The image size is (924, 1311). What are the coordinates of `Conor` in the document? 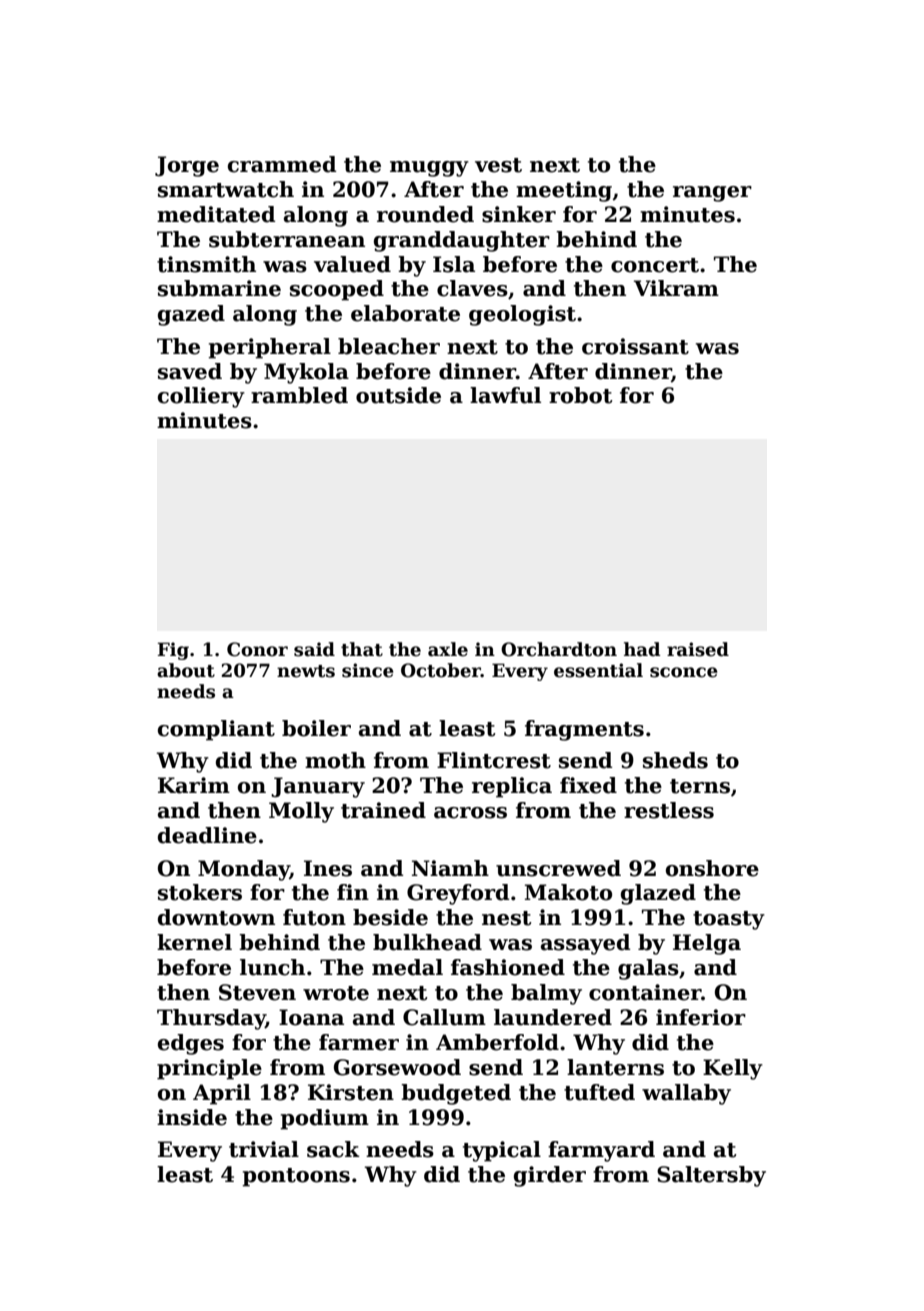 It's located at (257, 649).
